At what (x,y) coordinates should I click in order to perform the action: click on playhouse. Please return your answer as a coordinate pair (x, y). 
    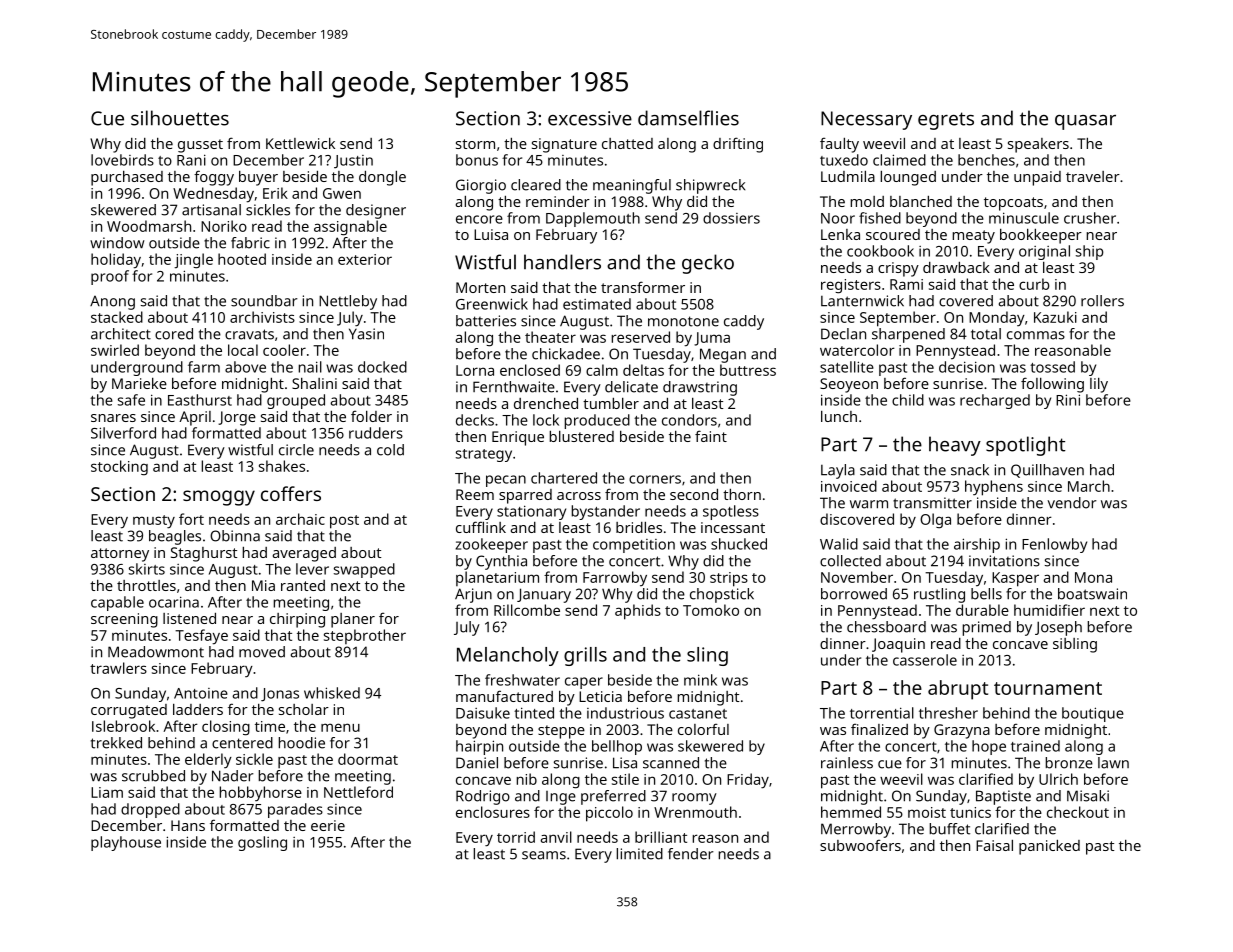
    Looking at the image, I should click on (126, 843).
